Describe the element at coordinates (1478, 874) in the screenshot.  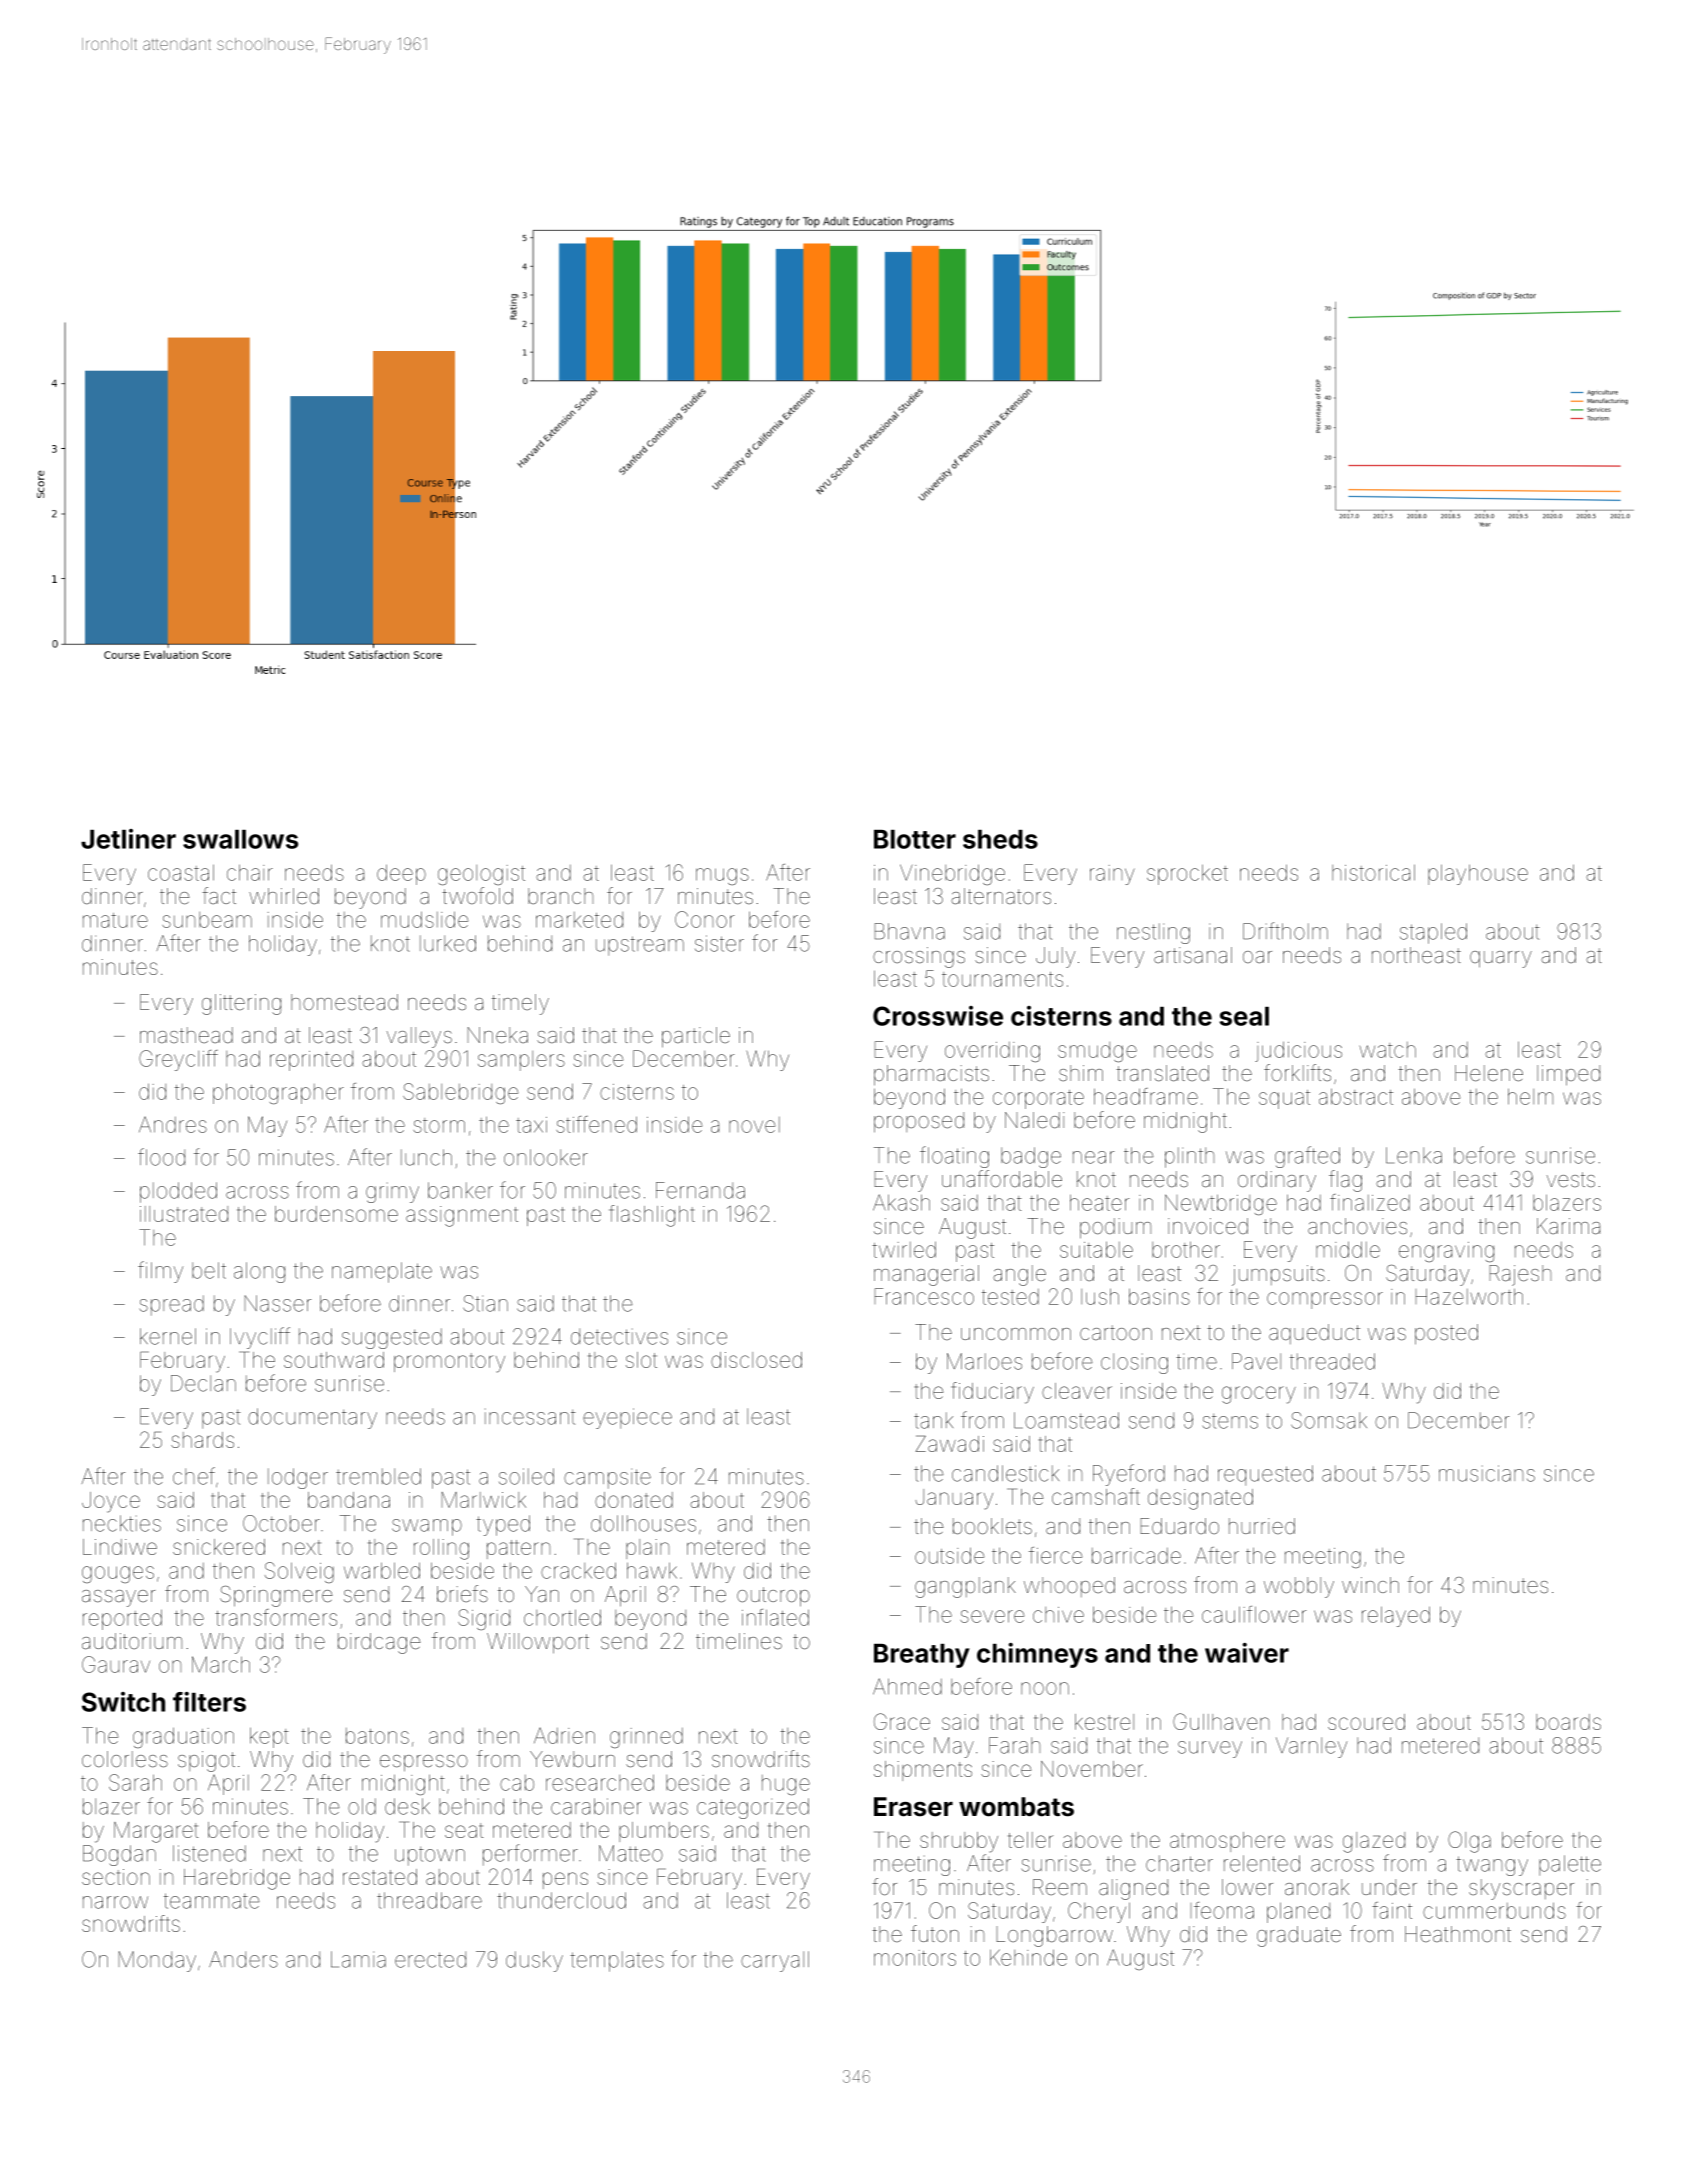
I see `playhouse` at that location.
